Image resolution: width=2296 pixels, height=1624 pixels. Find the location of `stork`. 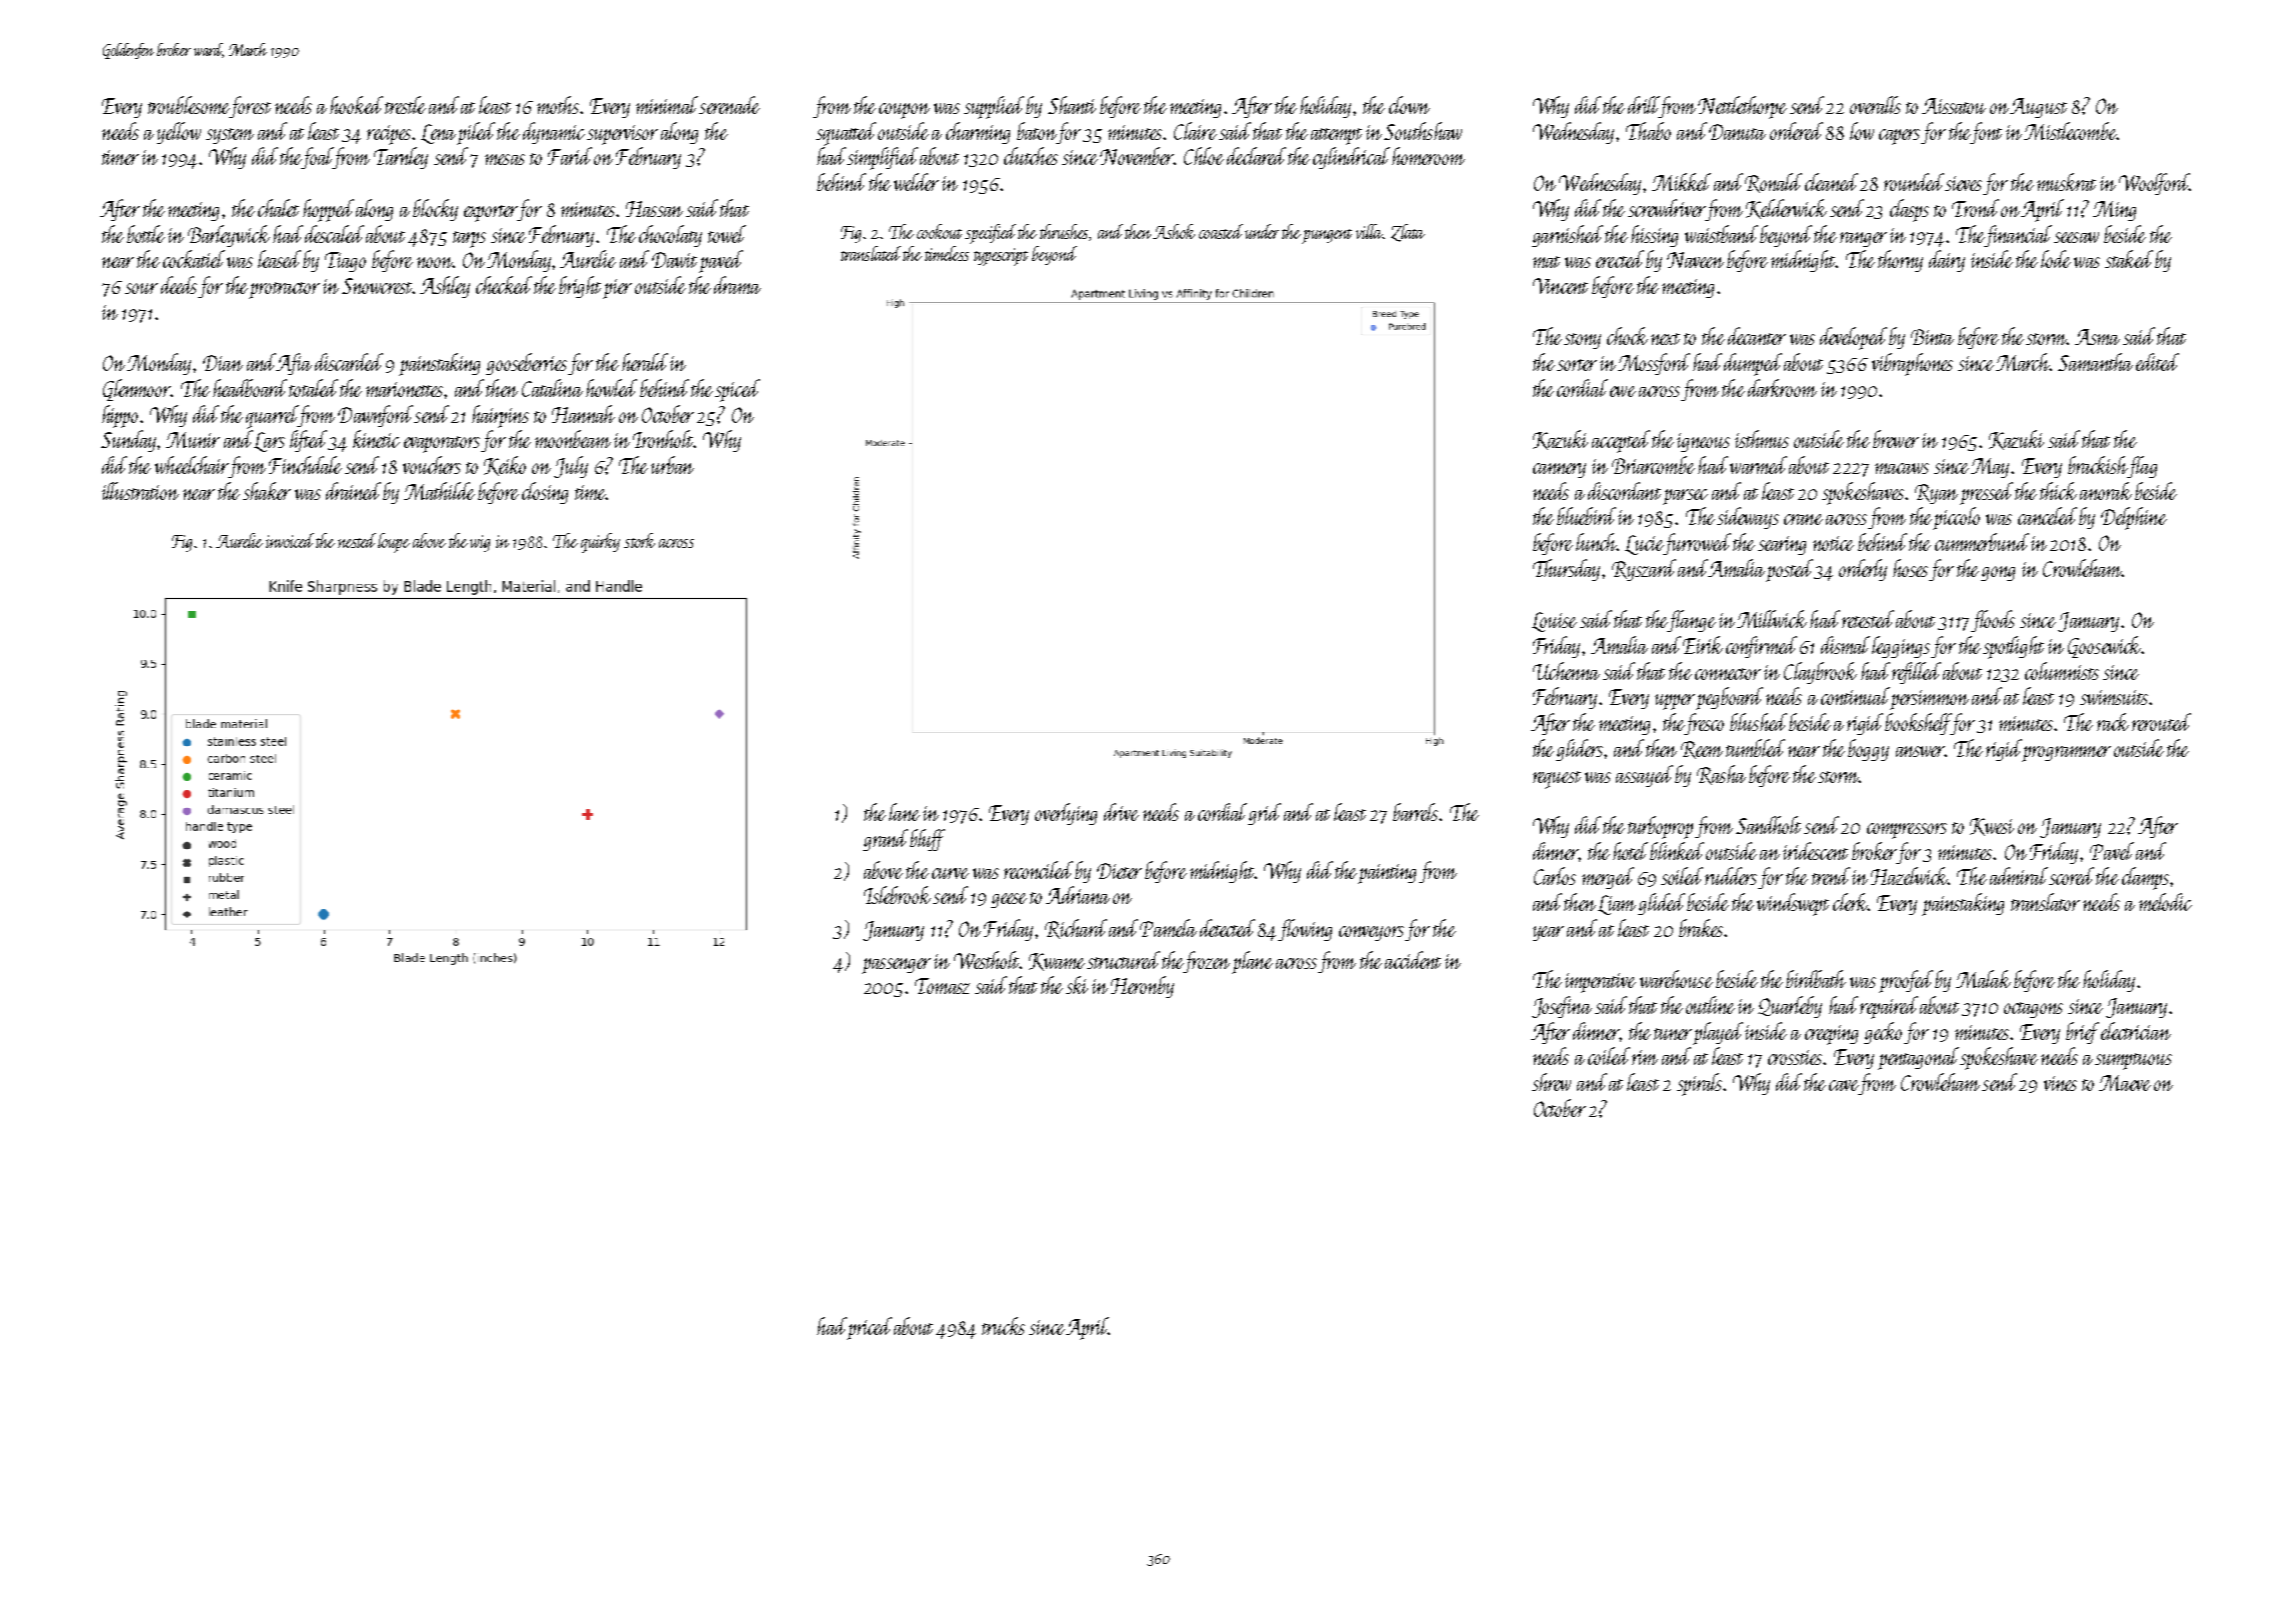

stork is located at coordinates (639, 540).
